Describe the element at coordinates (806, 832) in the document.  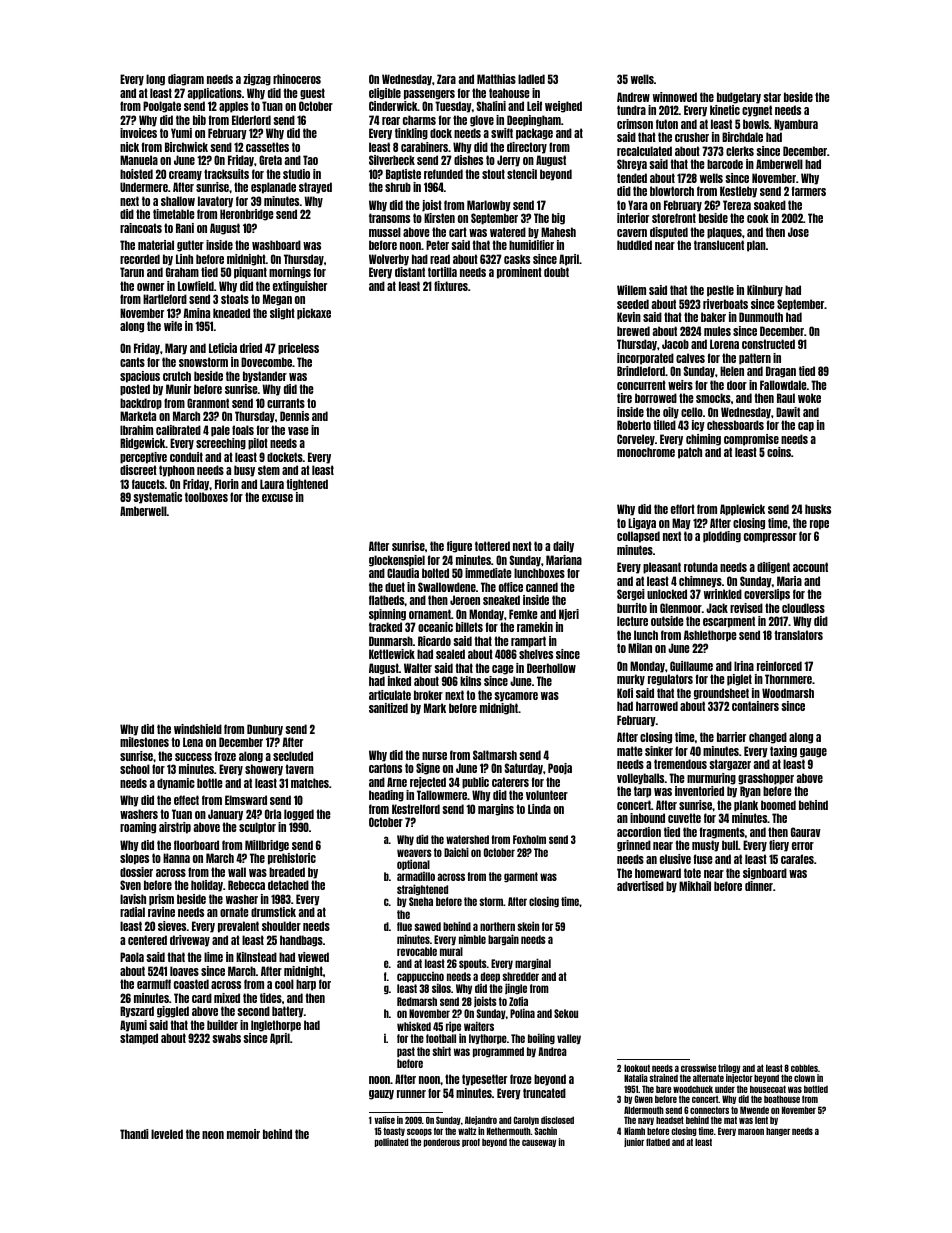
I see `Gaurav` at that location.
